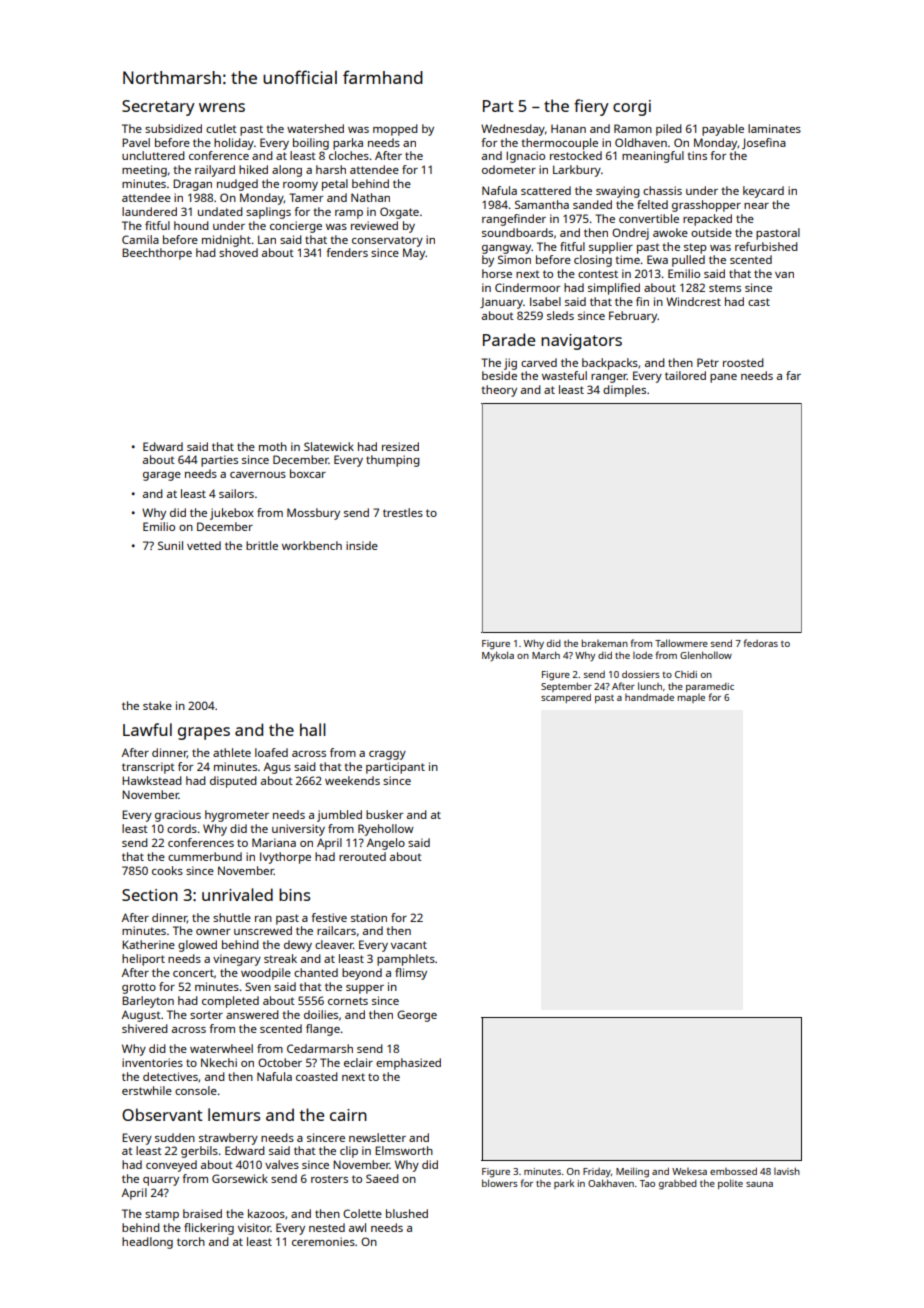  What do you see at coordinates (222, 107) in the document?
I see `wrens` at bounding box center [222, 107].
